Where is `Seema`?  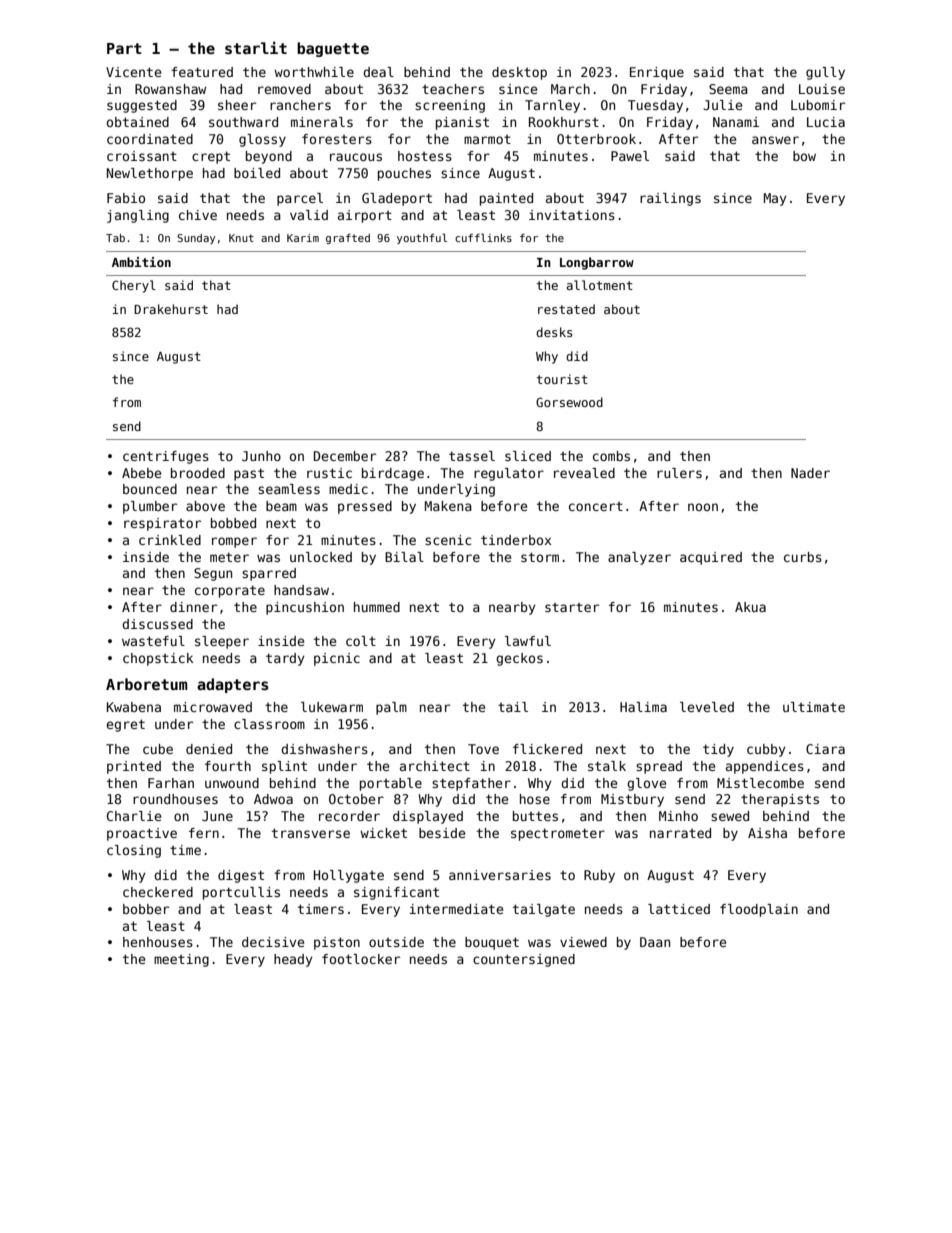 Seema is located at coordinates (728, 89).
